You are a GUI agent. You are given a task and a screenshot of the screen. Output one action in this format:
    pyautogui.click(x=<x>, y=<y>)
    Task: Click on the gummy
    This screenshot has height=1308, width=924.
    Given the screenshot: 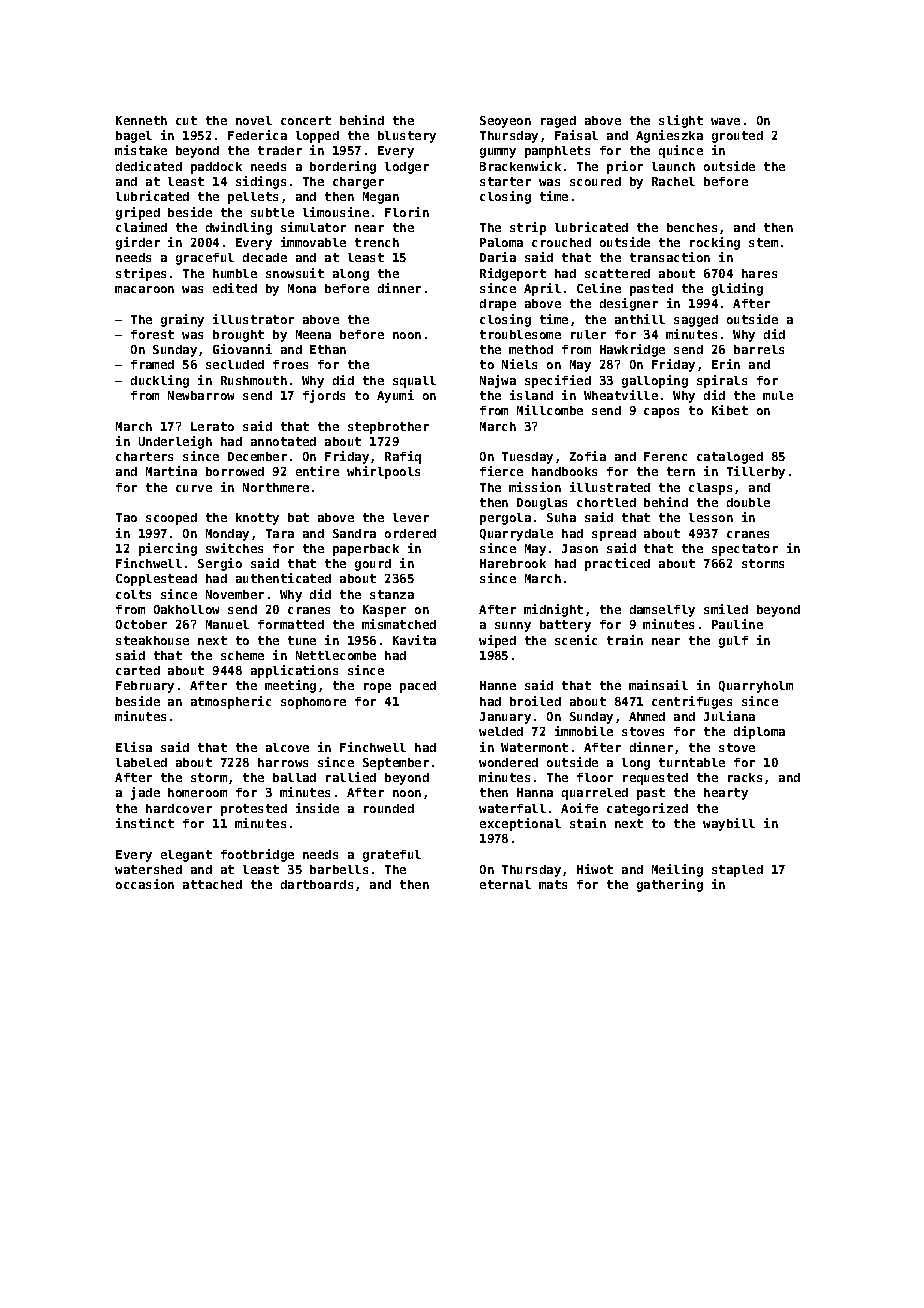 What is the action you would take?
    pyautogui.click(x=498, y=153)
